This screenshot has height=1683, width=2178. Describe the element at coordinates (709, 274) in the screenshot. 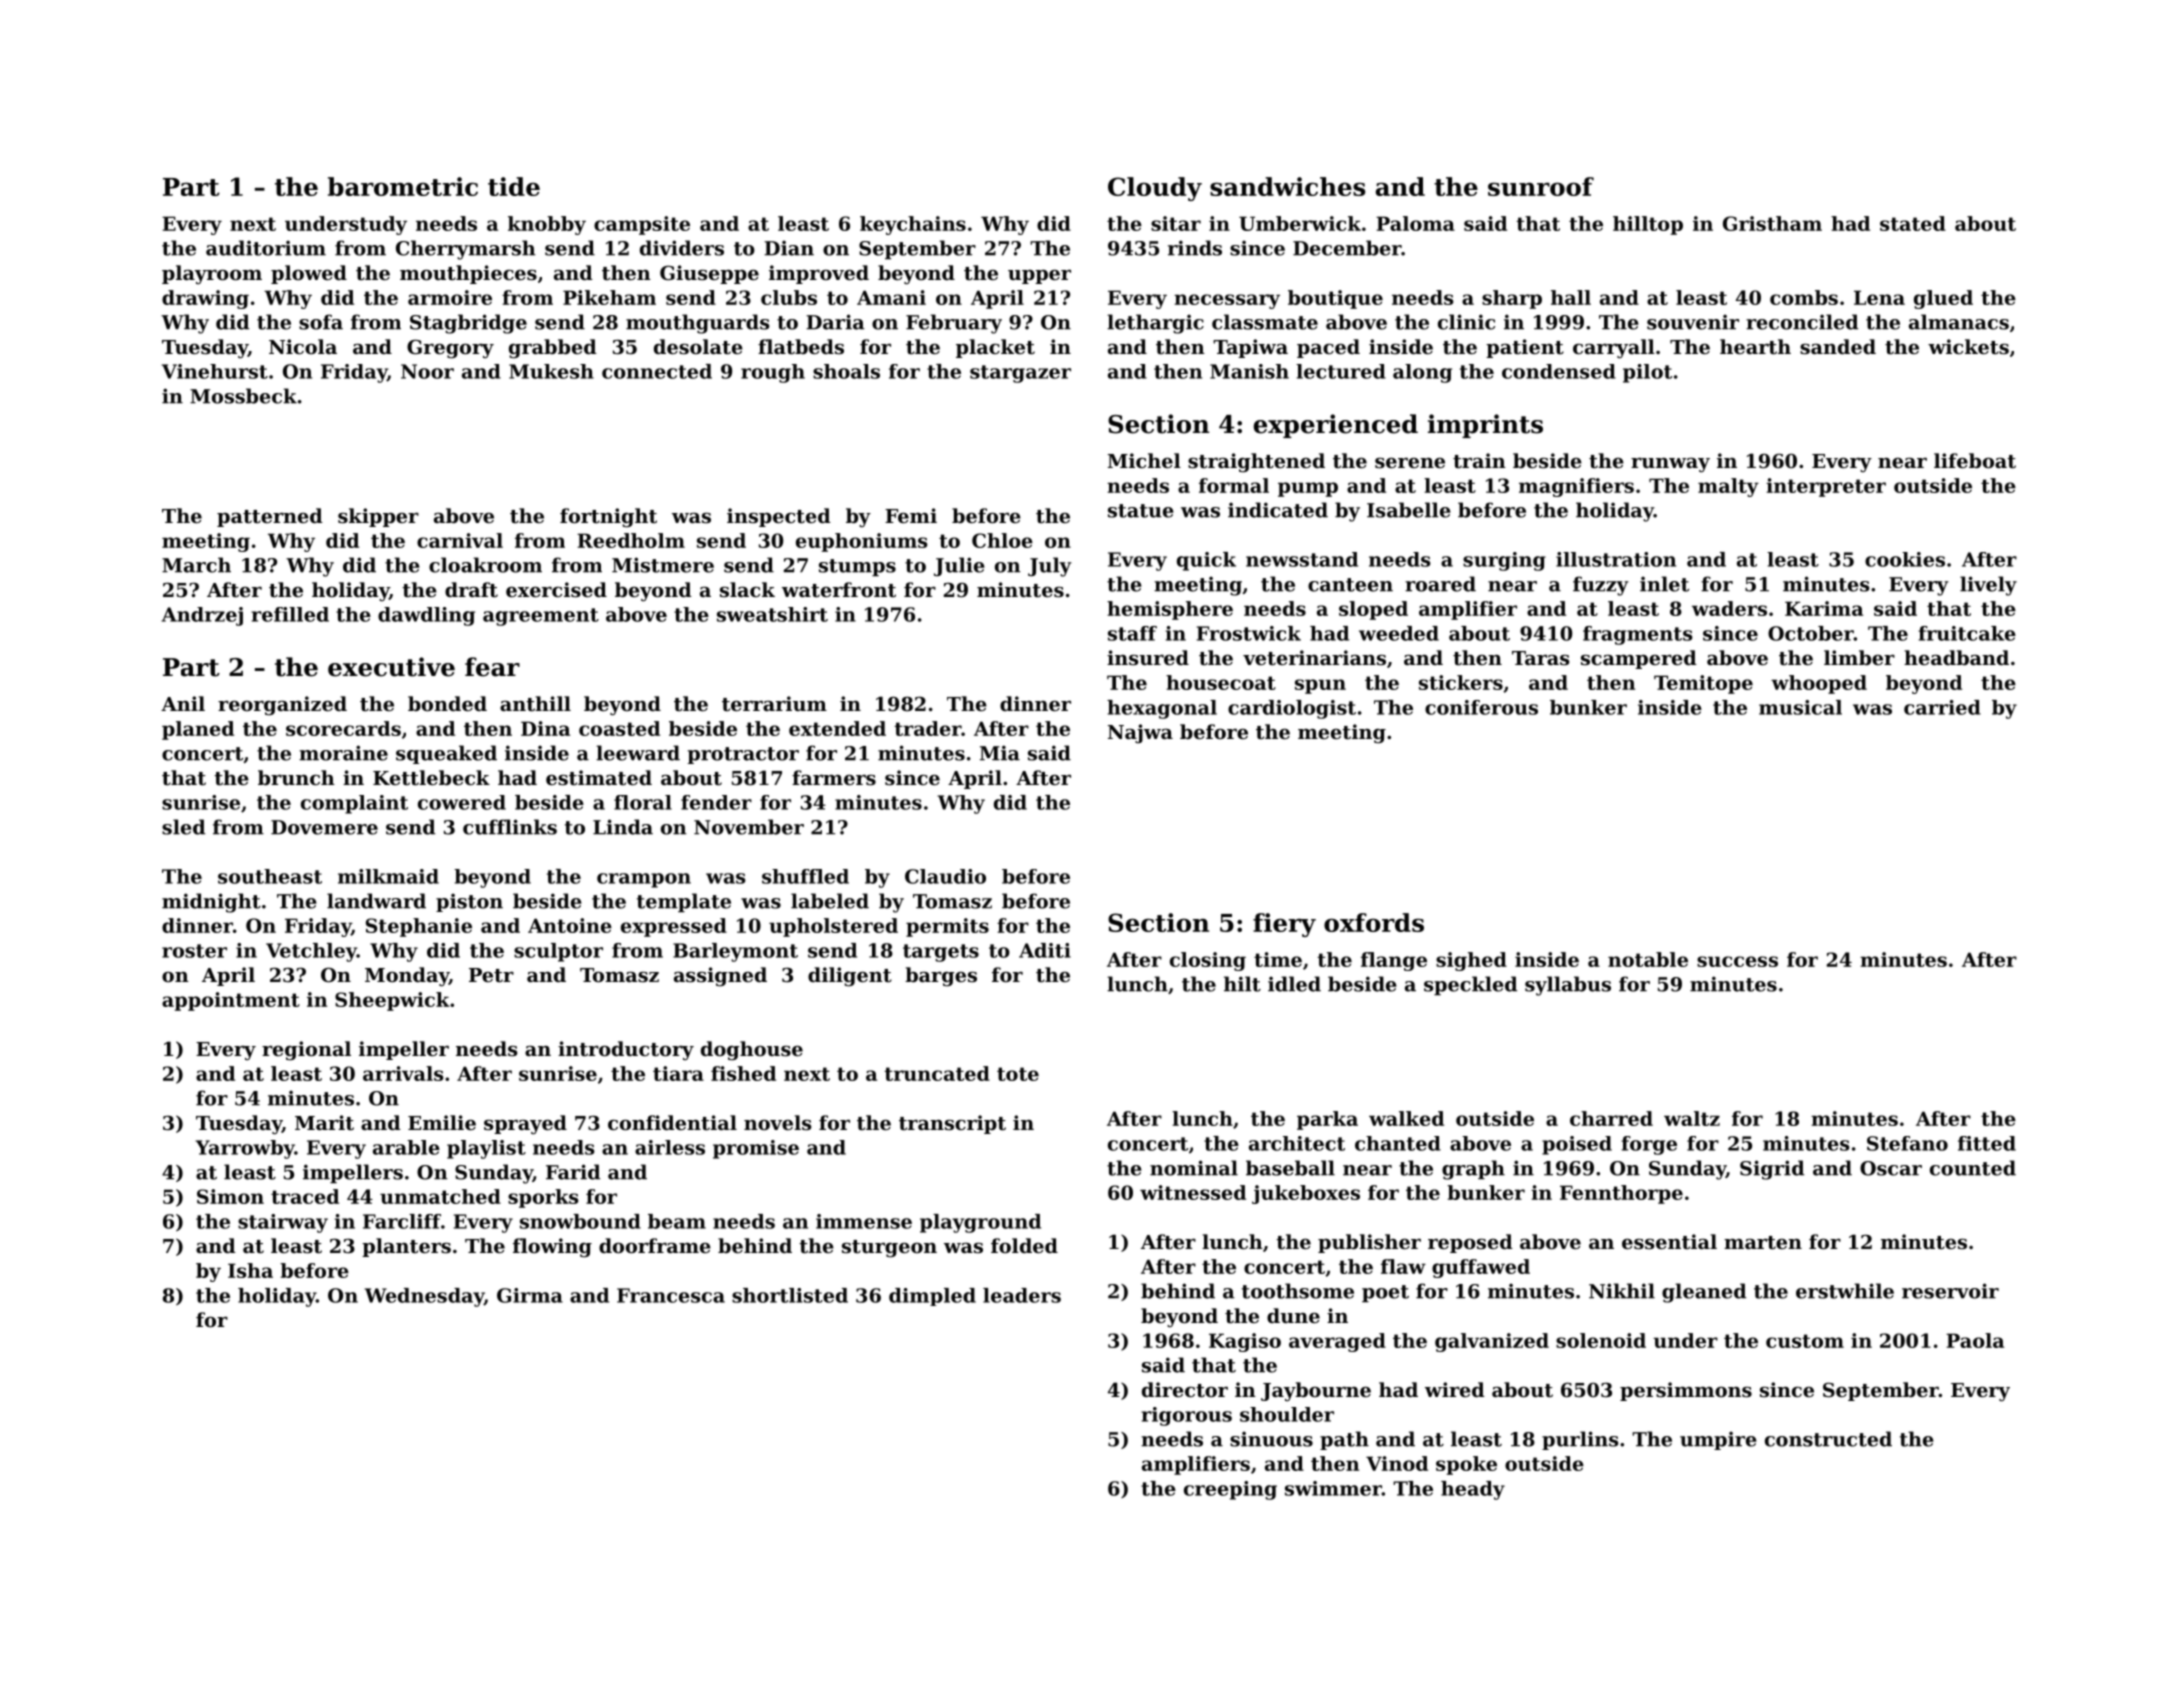

I see `Giuseppe` at that location.
